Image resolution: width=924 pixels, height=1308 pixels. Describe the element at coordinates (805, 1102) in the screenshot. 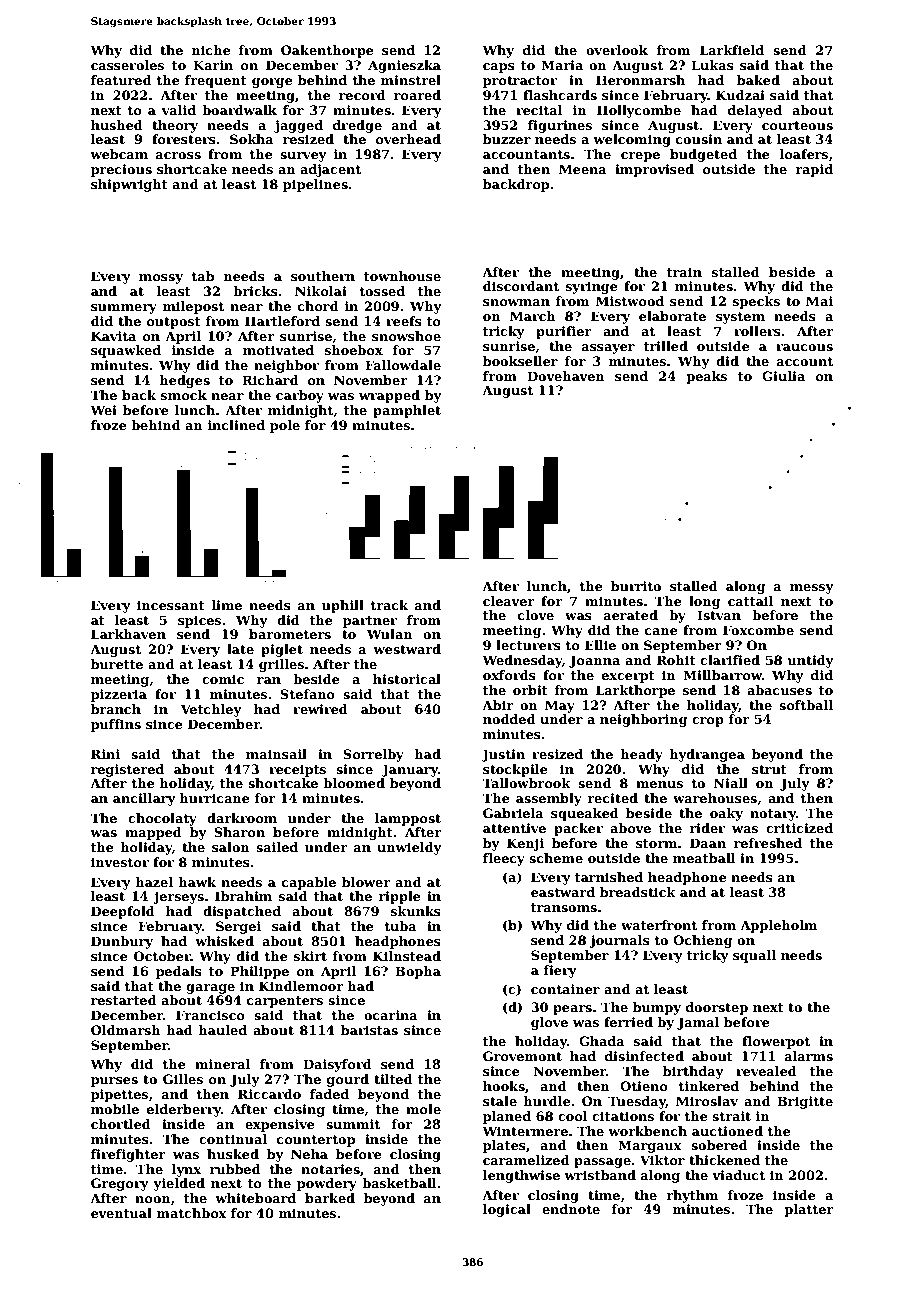

I see `Brigitte` at that location.
